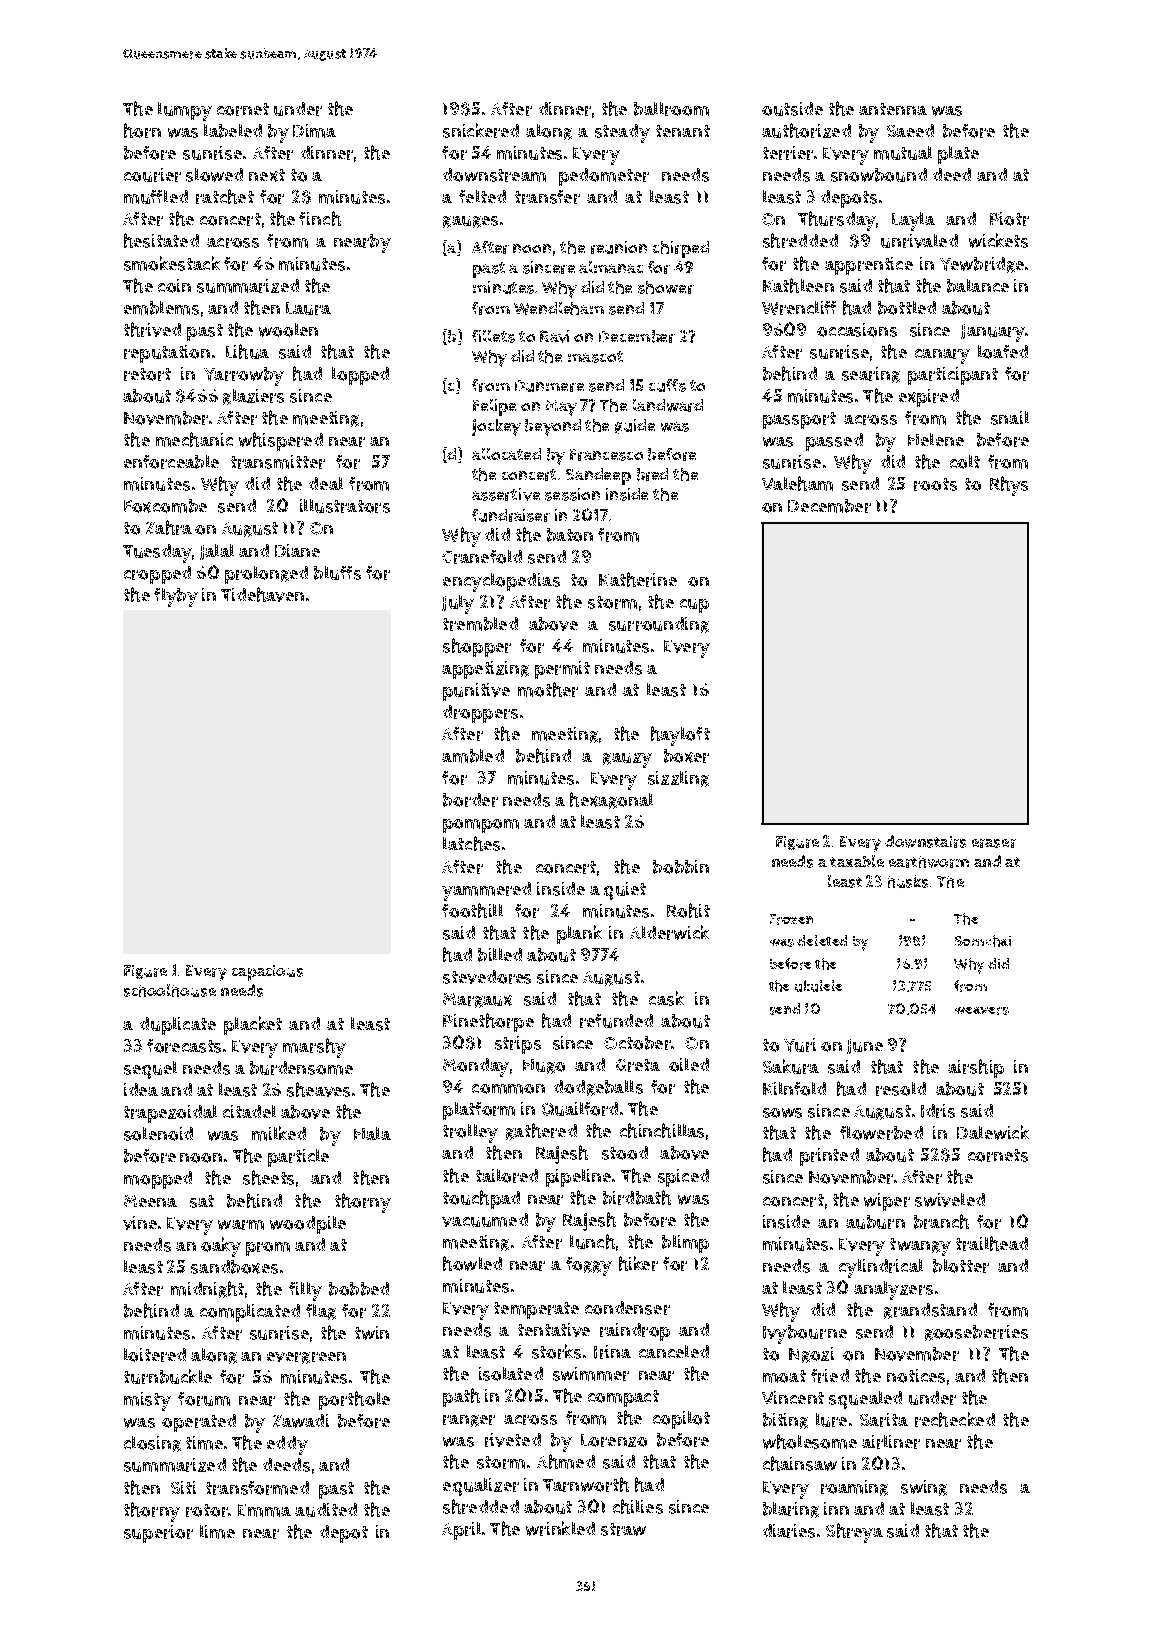  I want to click on assertive, so click(506, 494).
